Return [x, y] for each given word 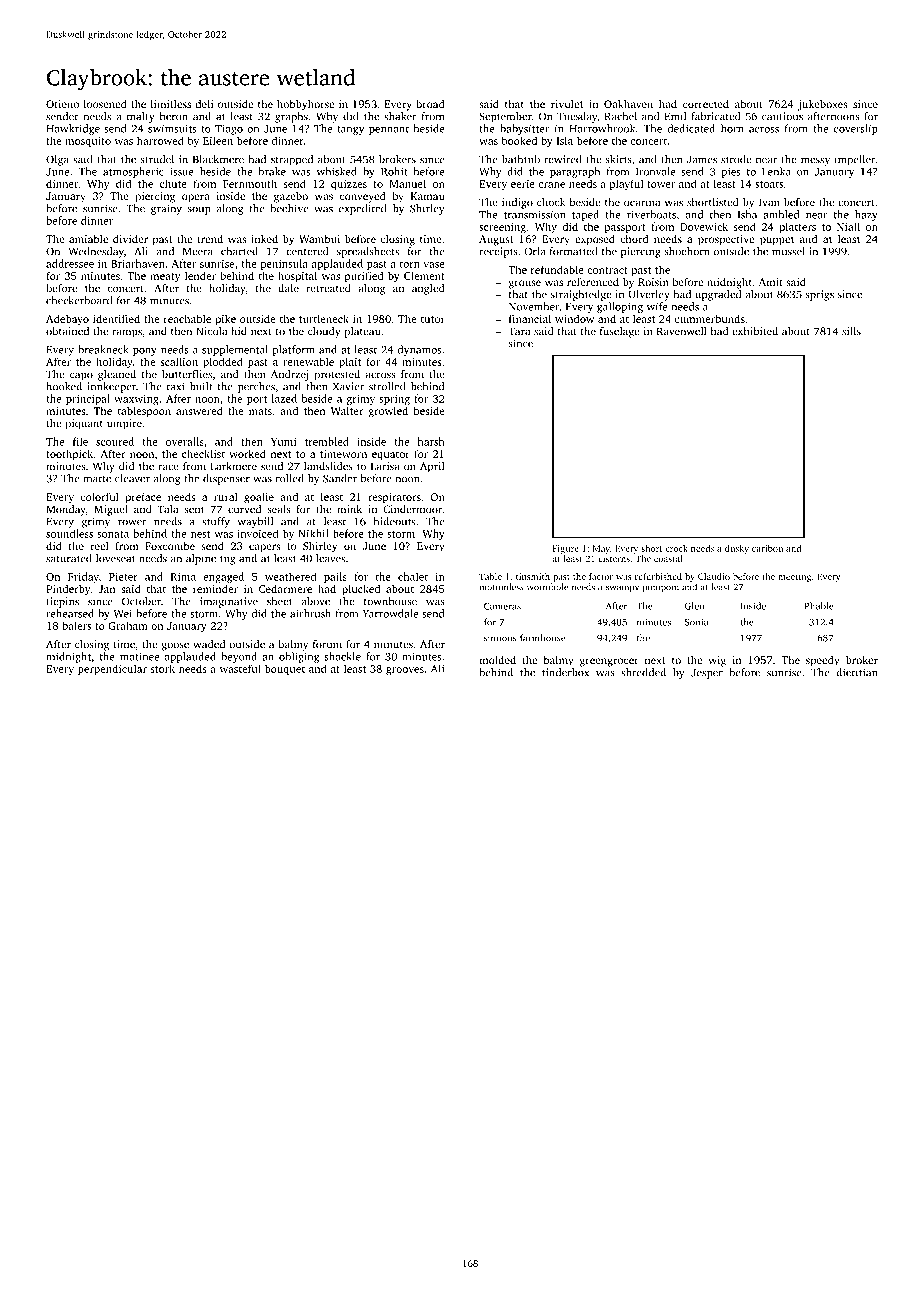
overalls [185, 441]
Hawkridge [73, 129]
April [432, 467]
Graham [128, 625]
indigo [517, 203]
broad [430, 104]
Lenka [776, 171]
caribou [767, 548]
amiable [88, 239]
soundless [69, 533]
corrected [706, 104]
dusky [737, 549]
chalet [413, 576]
